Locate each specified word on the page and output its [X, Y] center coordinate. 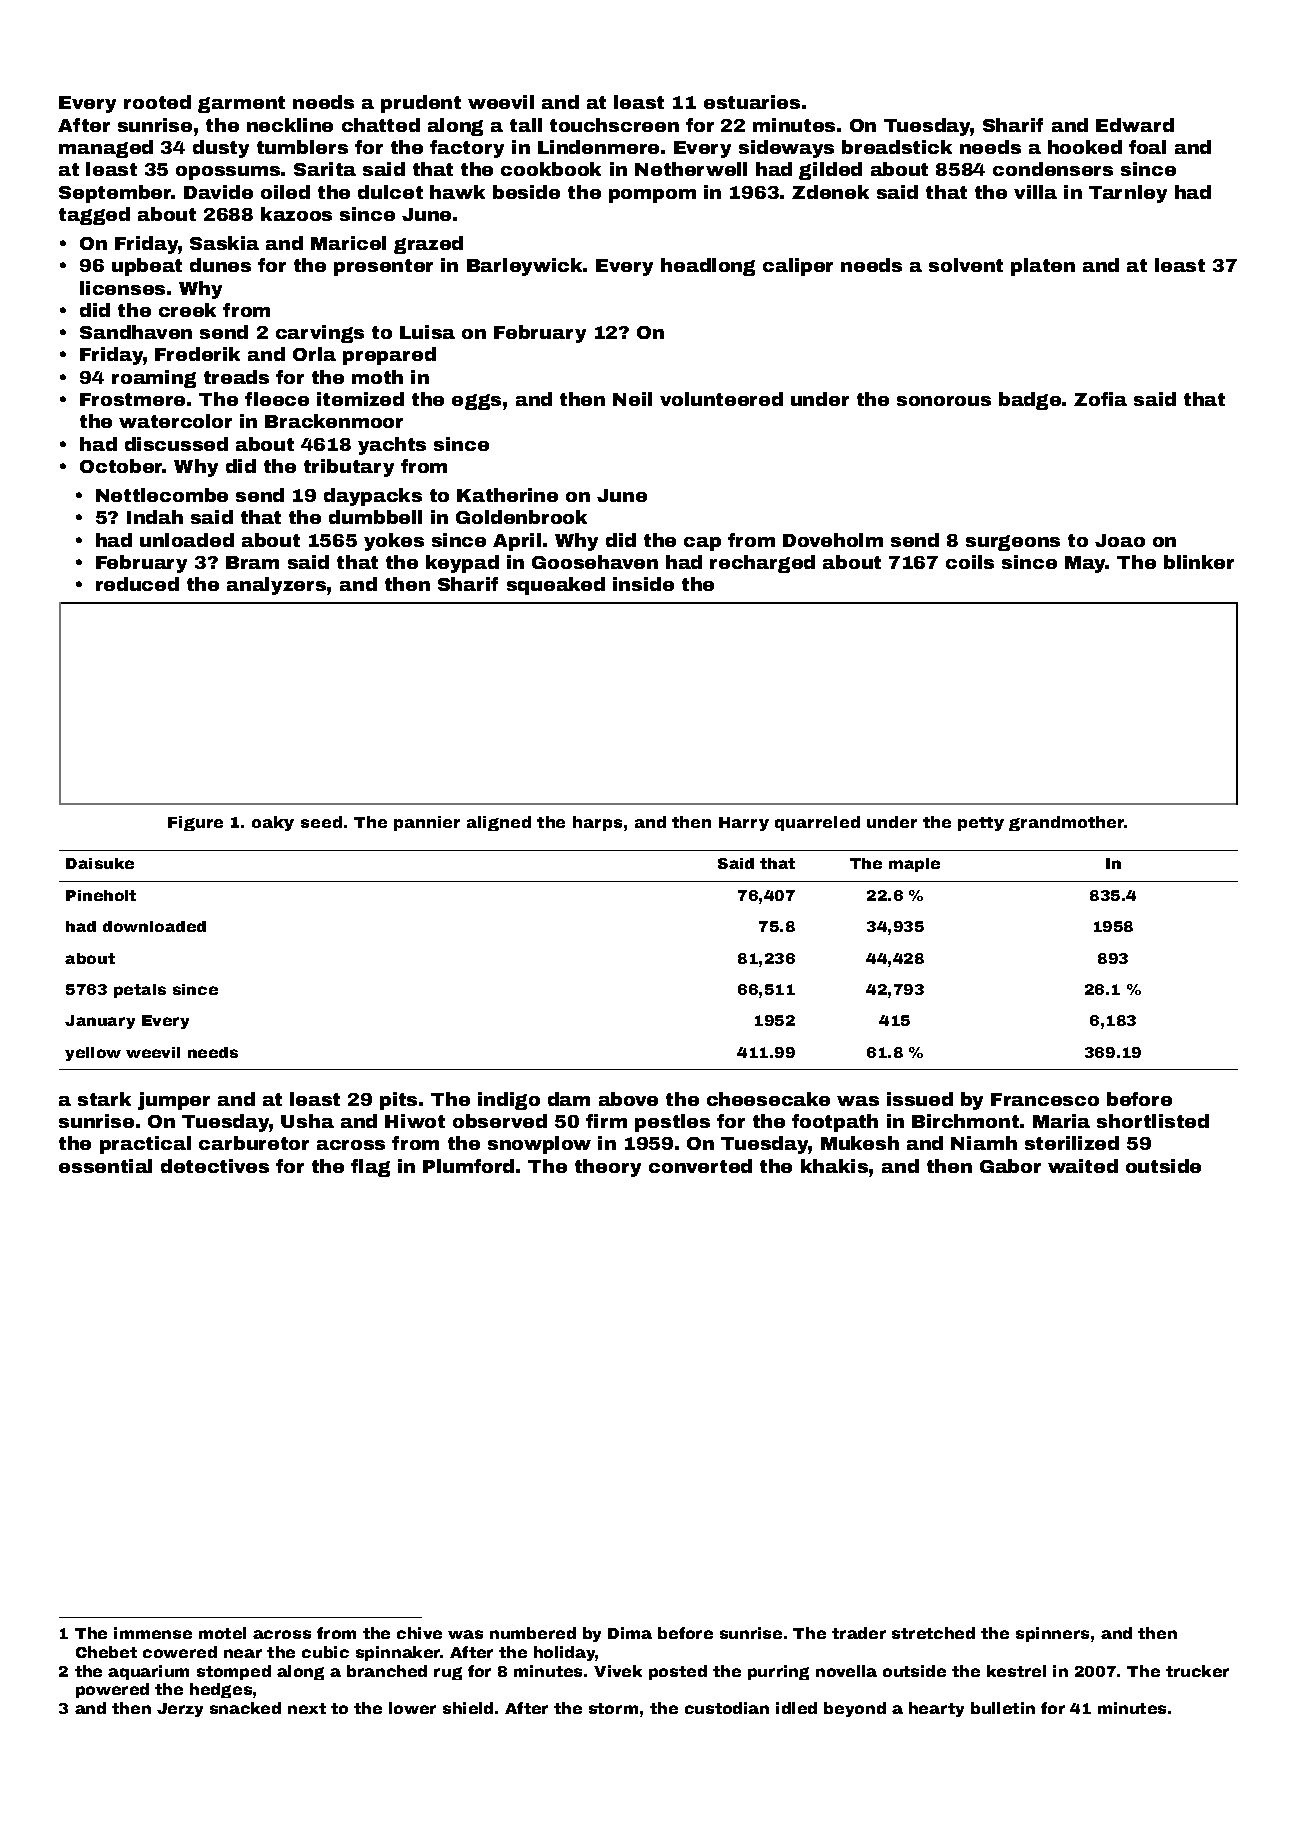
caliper [798, 267]
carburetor [254, 1143]
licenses [122, 288]
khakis [834, 1166]
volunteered [721, 399]
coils [970, 562]
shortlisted [1153, 1121]
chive [419, 1633]
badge [1030, 401]
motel [222, 1633]
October [121, 466]
